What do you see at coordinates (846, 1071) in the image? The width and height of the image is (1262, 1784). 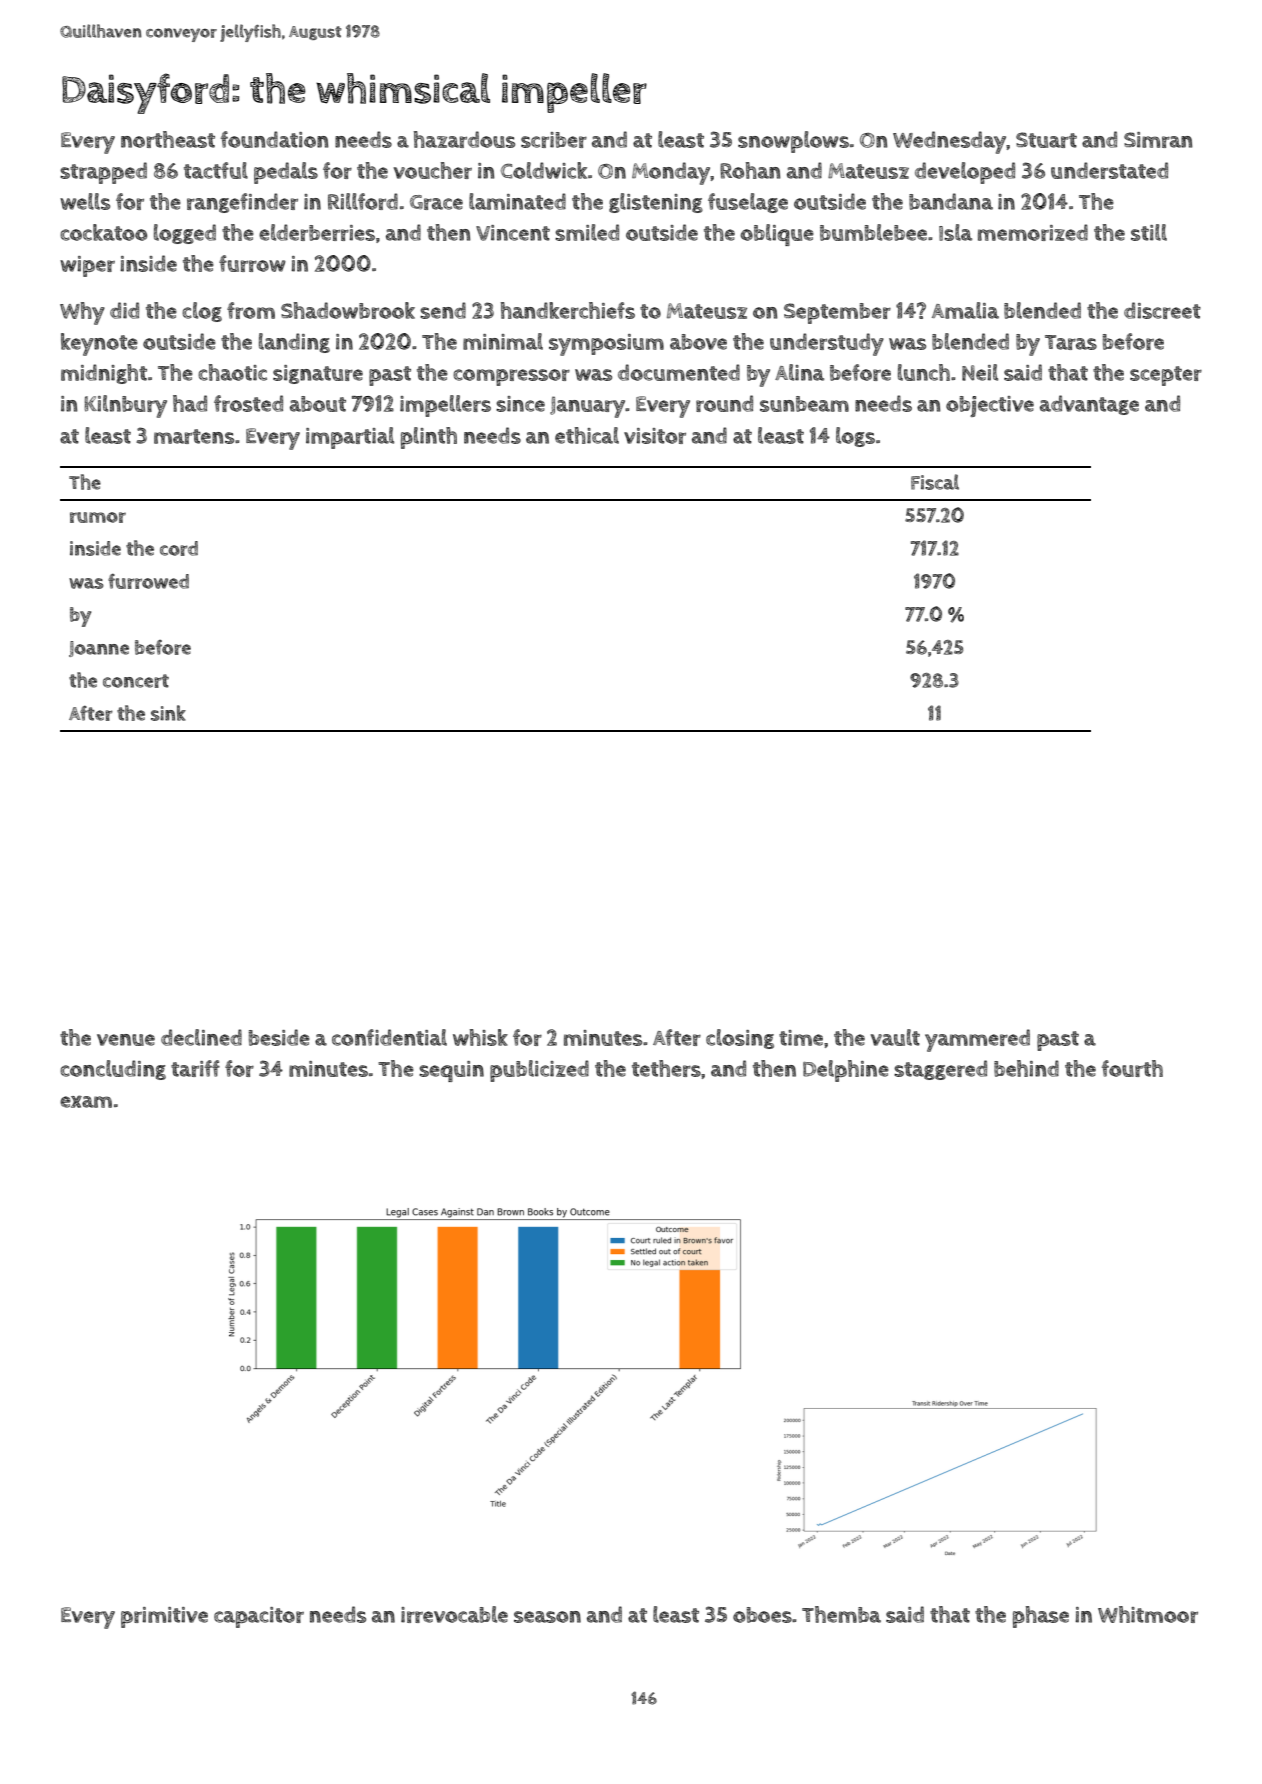 I see `Delphine` at bounding box center [846, 1071].
